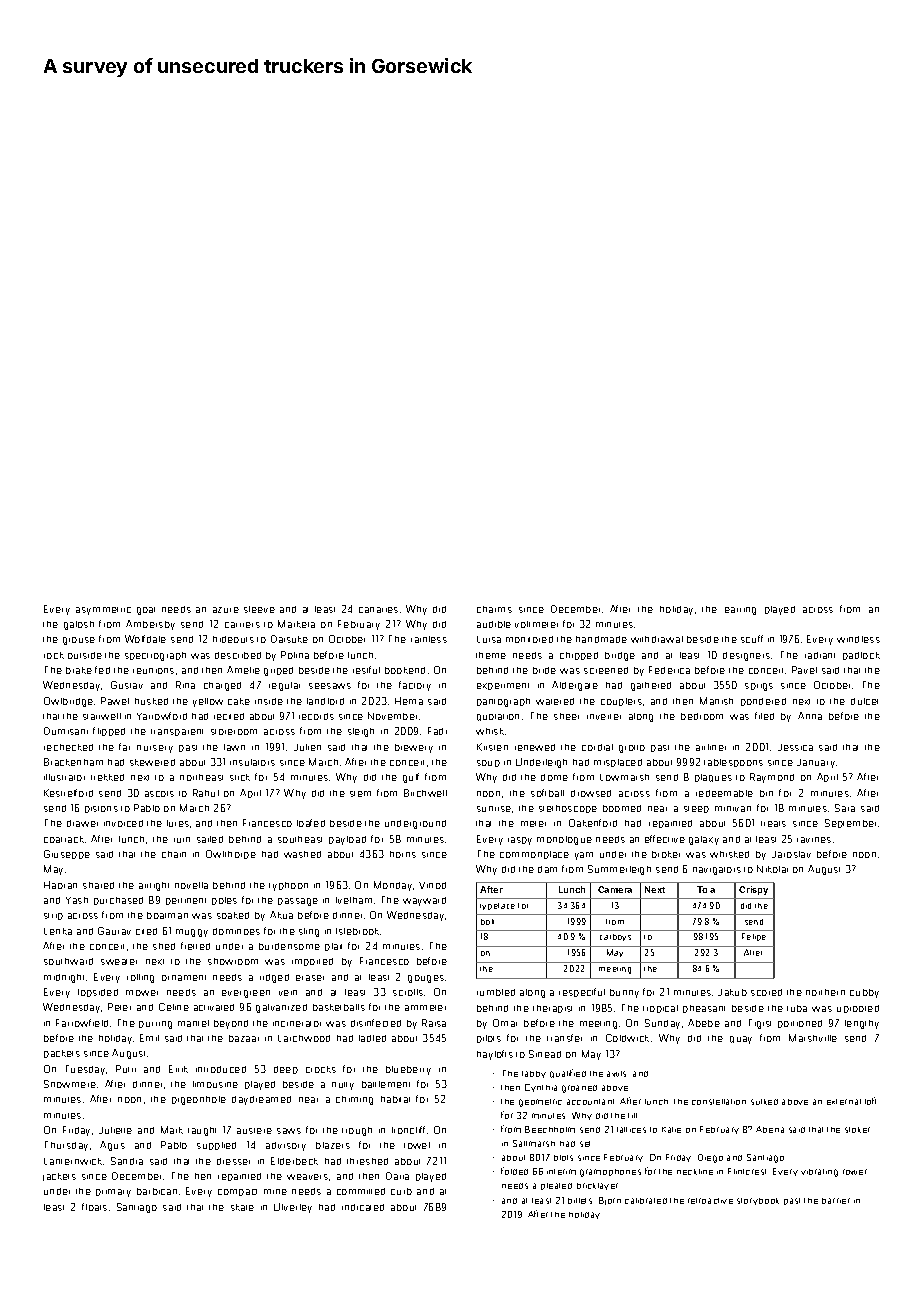  I want to click on Birchwell, so click(425, 793).
